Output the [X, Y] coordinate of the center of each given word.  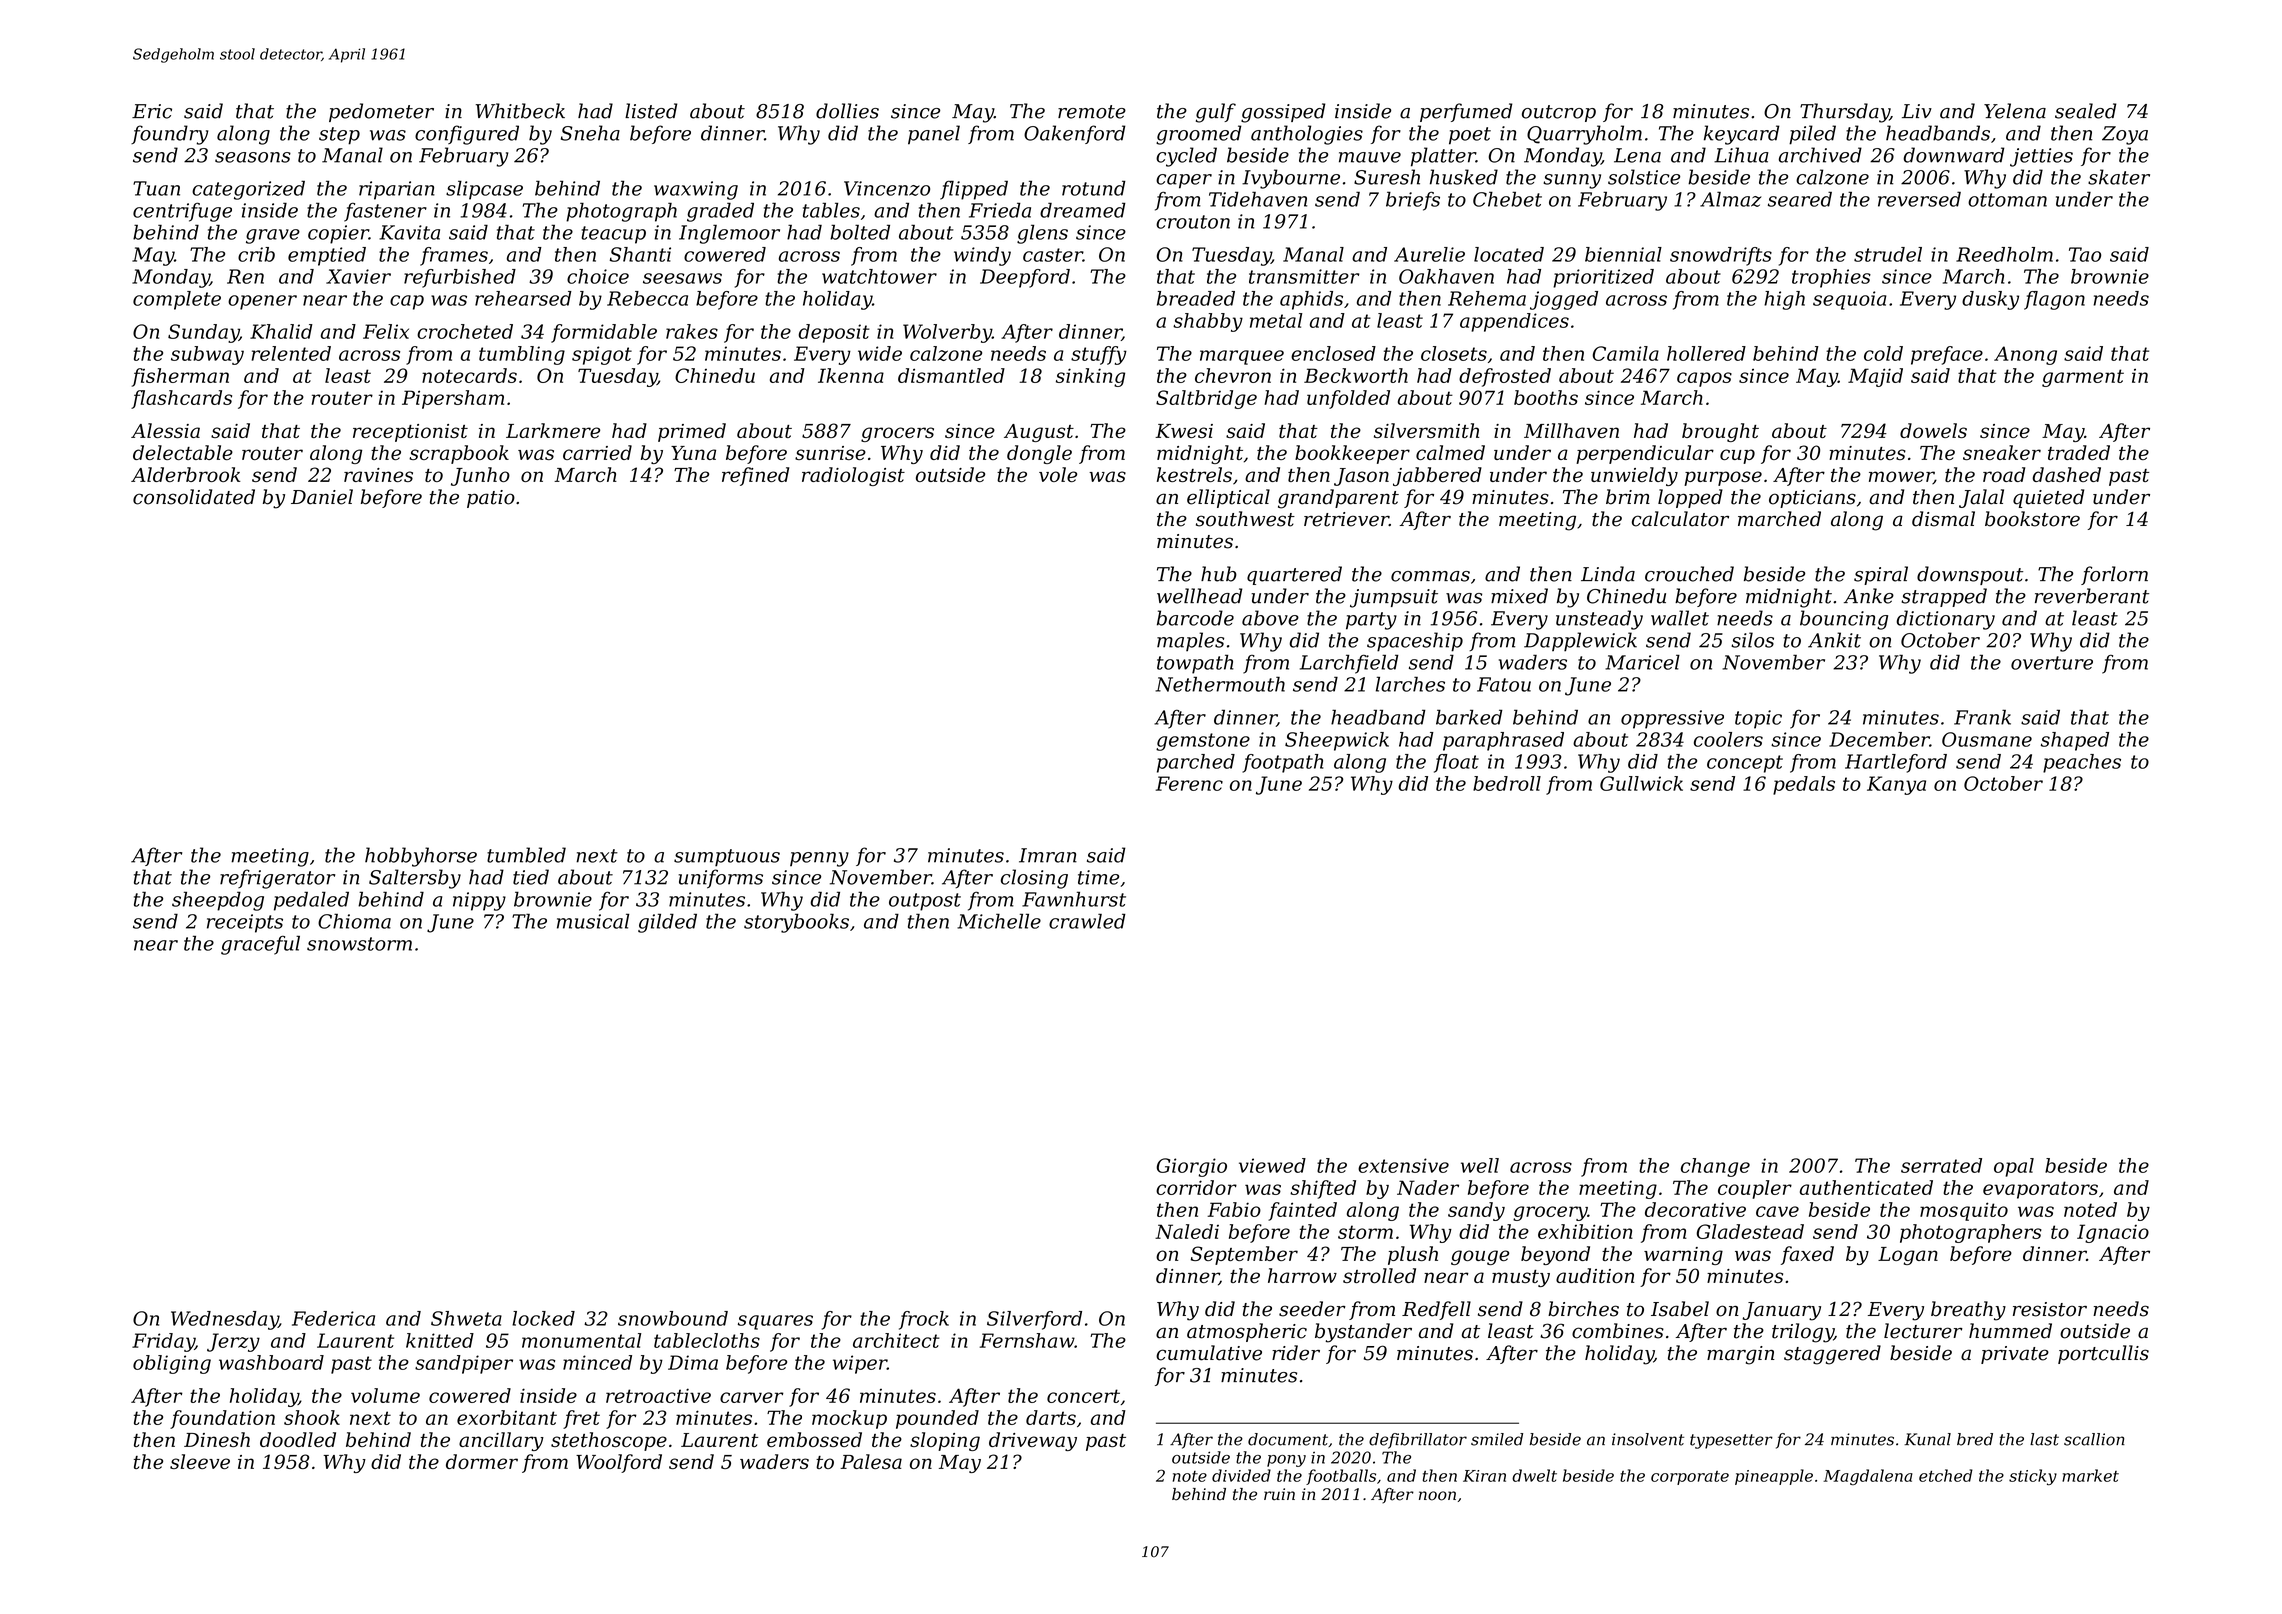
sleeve [200, 1461]
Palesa [871, 1461]
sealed [2085, 111]
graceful [260, 945]
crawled [1087, 921]
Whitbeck [520, 111]
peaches [2082, 763]
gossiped [1283, 113]
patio [491, 499]
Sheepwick [1337, 741]
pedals [1804, 785]
